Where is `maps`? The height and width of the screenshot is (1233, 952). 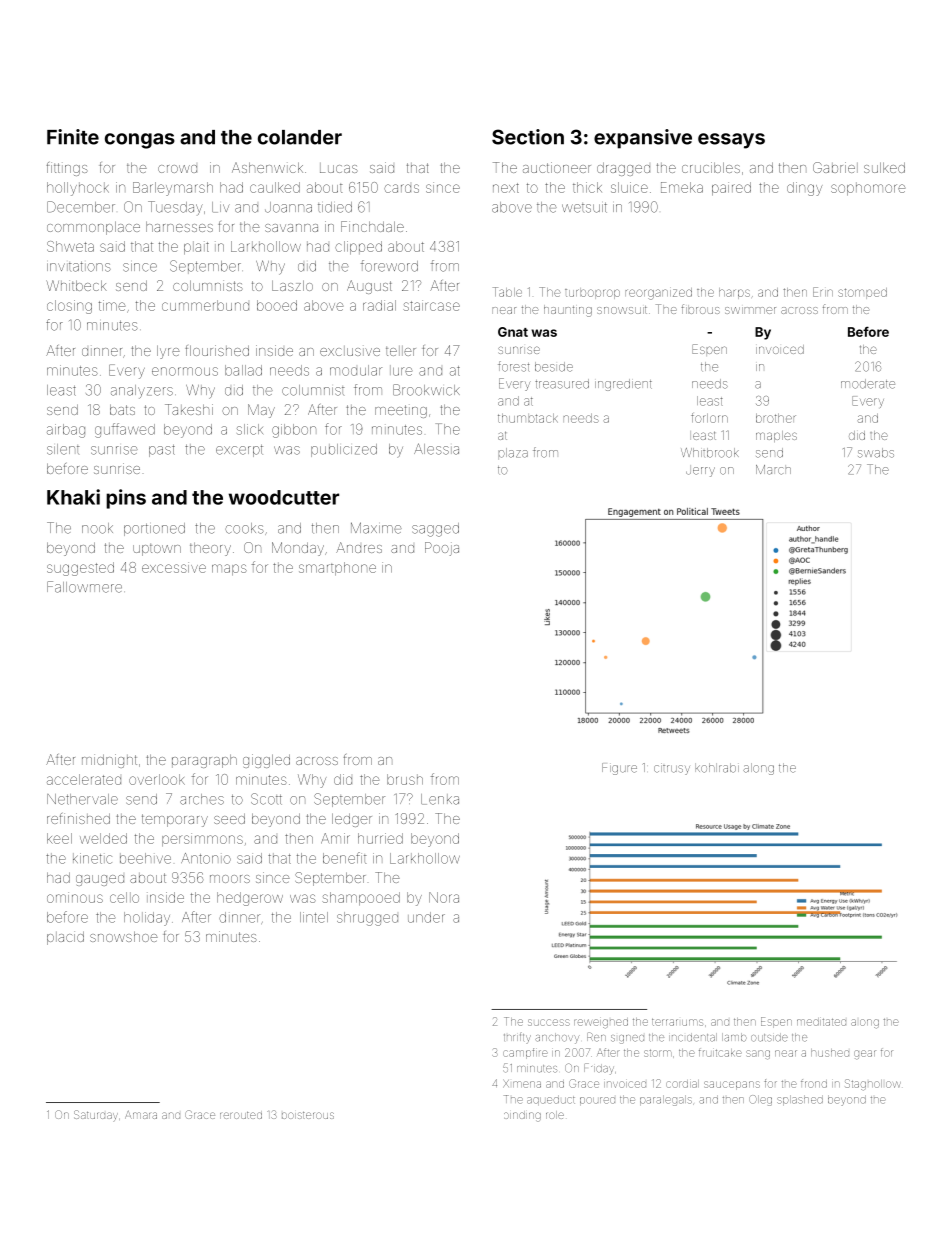
maps is located at coordinates (229, 570).
